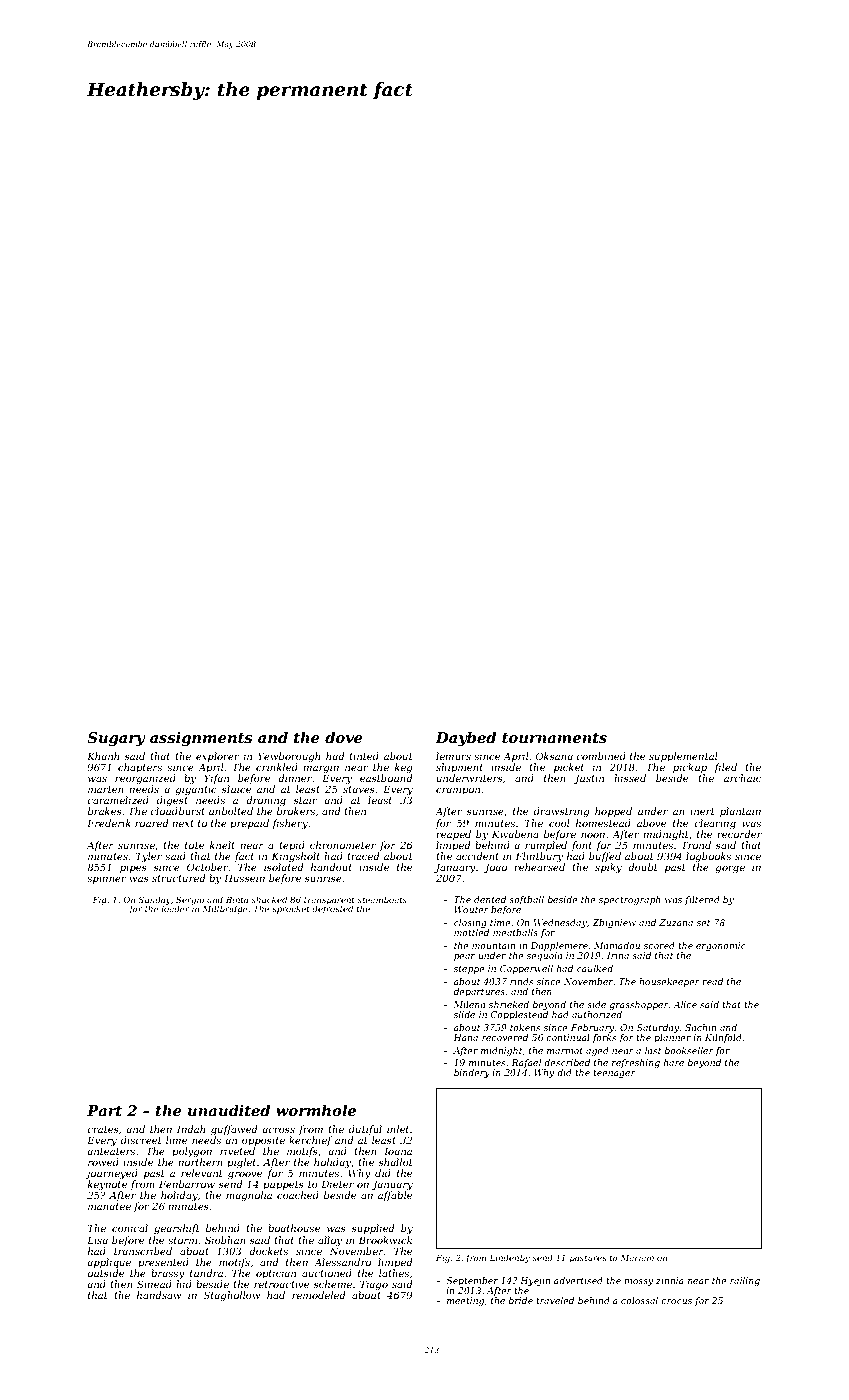  Describe the element at coordinates (109, 1263) in the screenshot. I see `applique` at that location.
